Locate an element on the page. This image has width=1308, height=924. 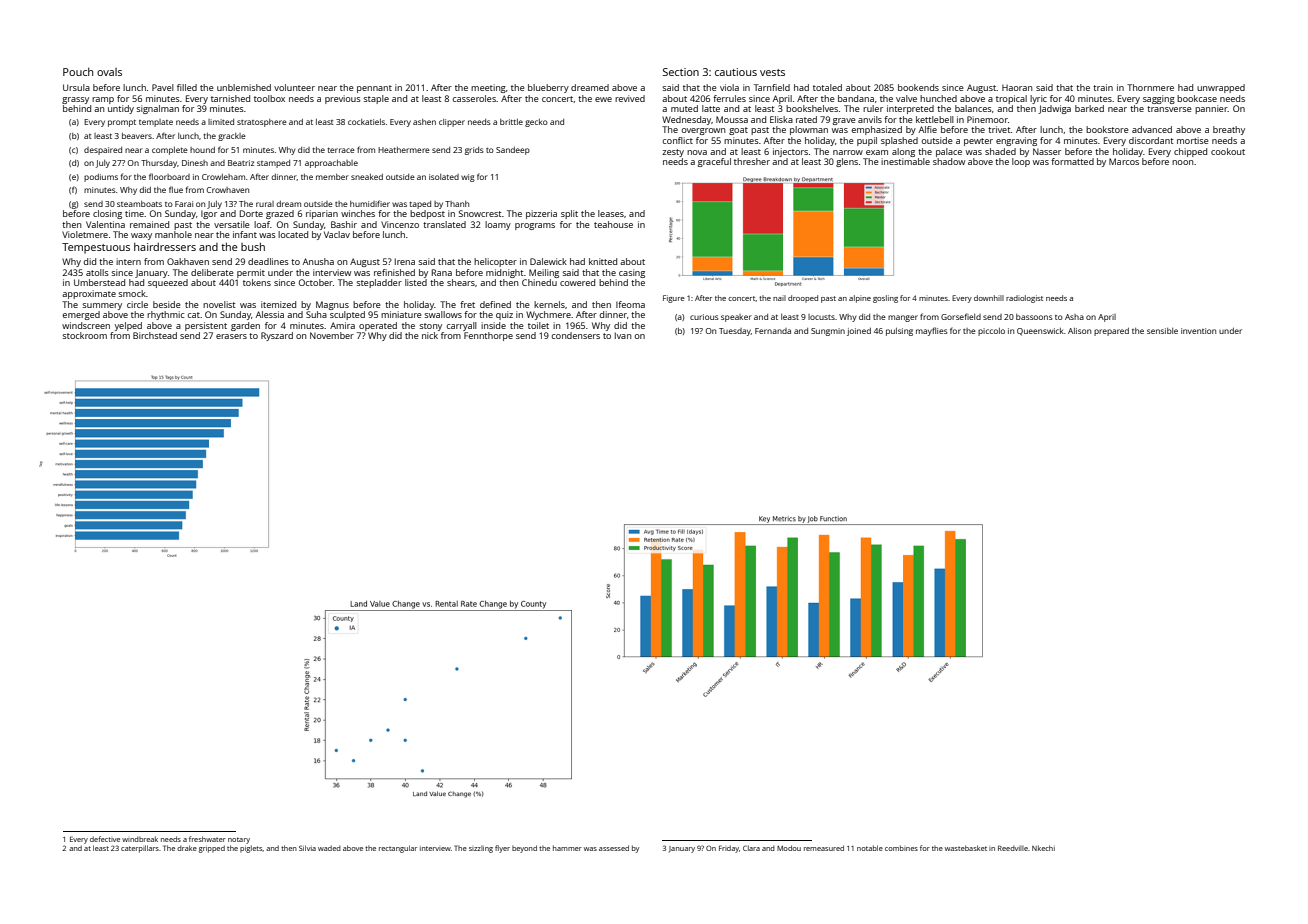
Modou is located at coordinates (789, 848).
